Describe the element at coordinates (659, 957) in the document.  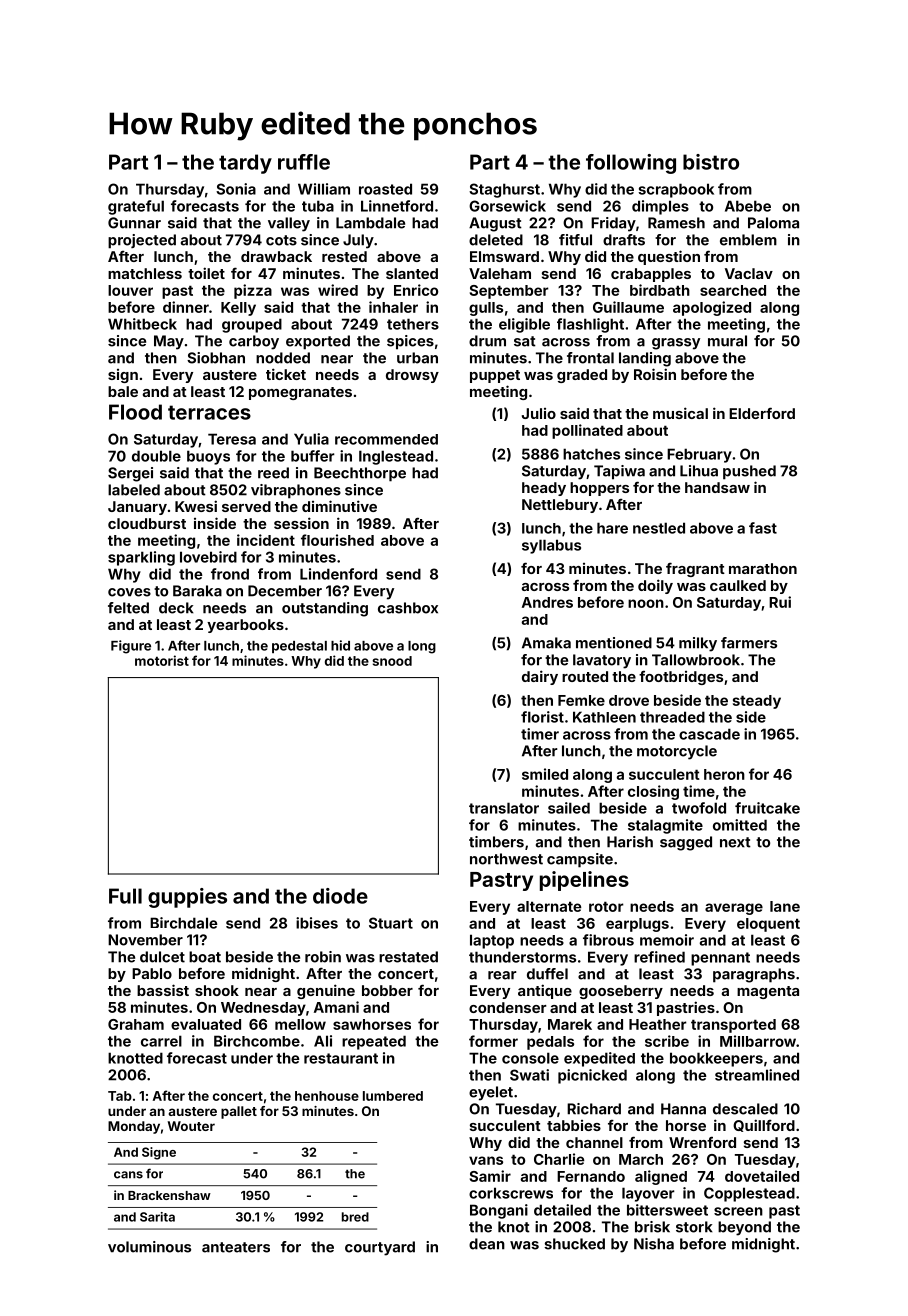
I see `refined` at that location.
